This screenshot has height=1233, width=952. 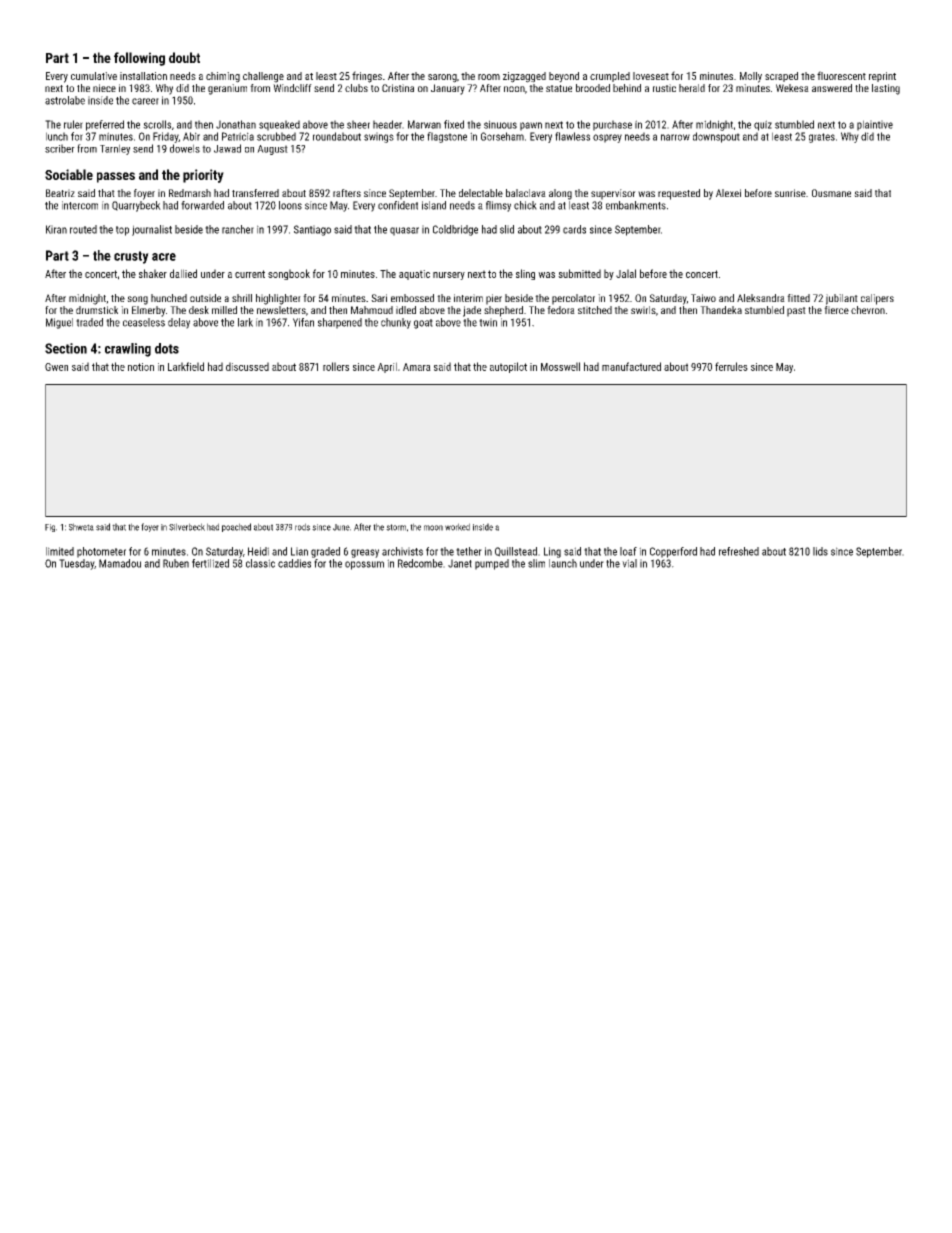 What do you see at coordinates (141, 367) in the screenshot?
I see `notion` at bounding box center [141, 367].
